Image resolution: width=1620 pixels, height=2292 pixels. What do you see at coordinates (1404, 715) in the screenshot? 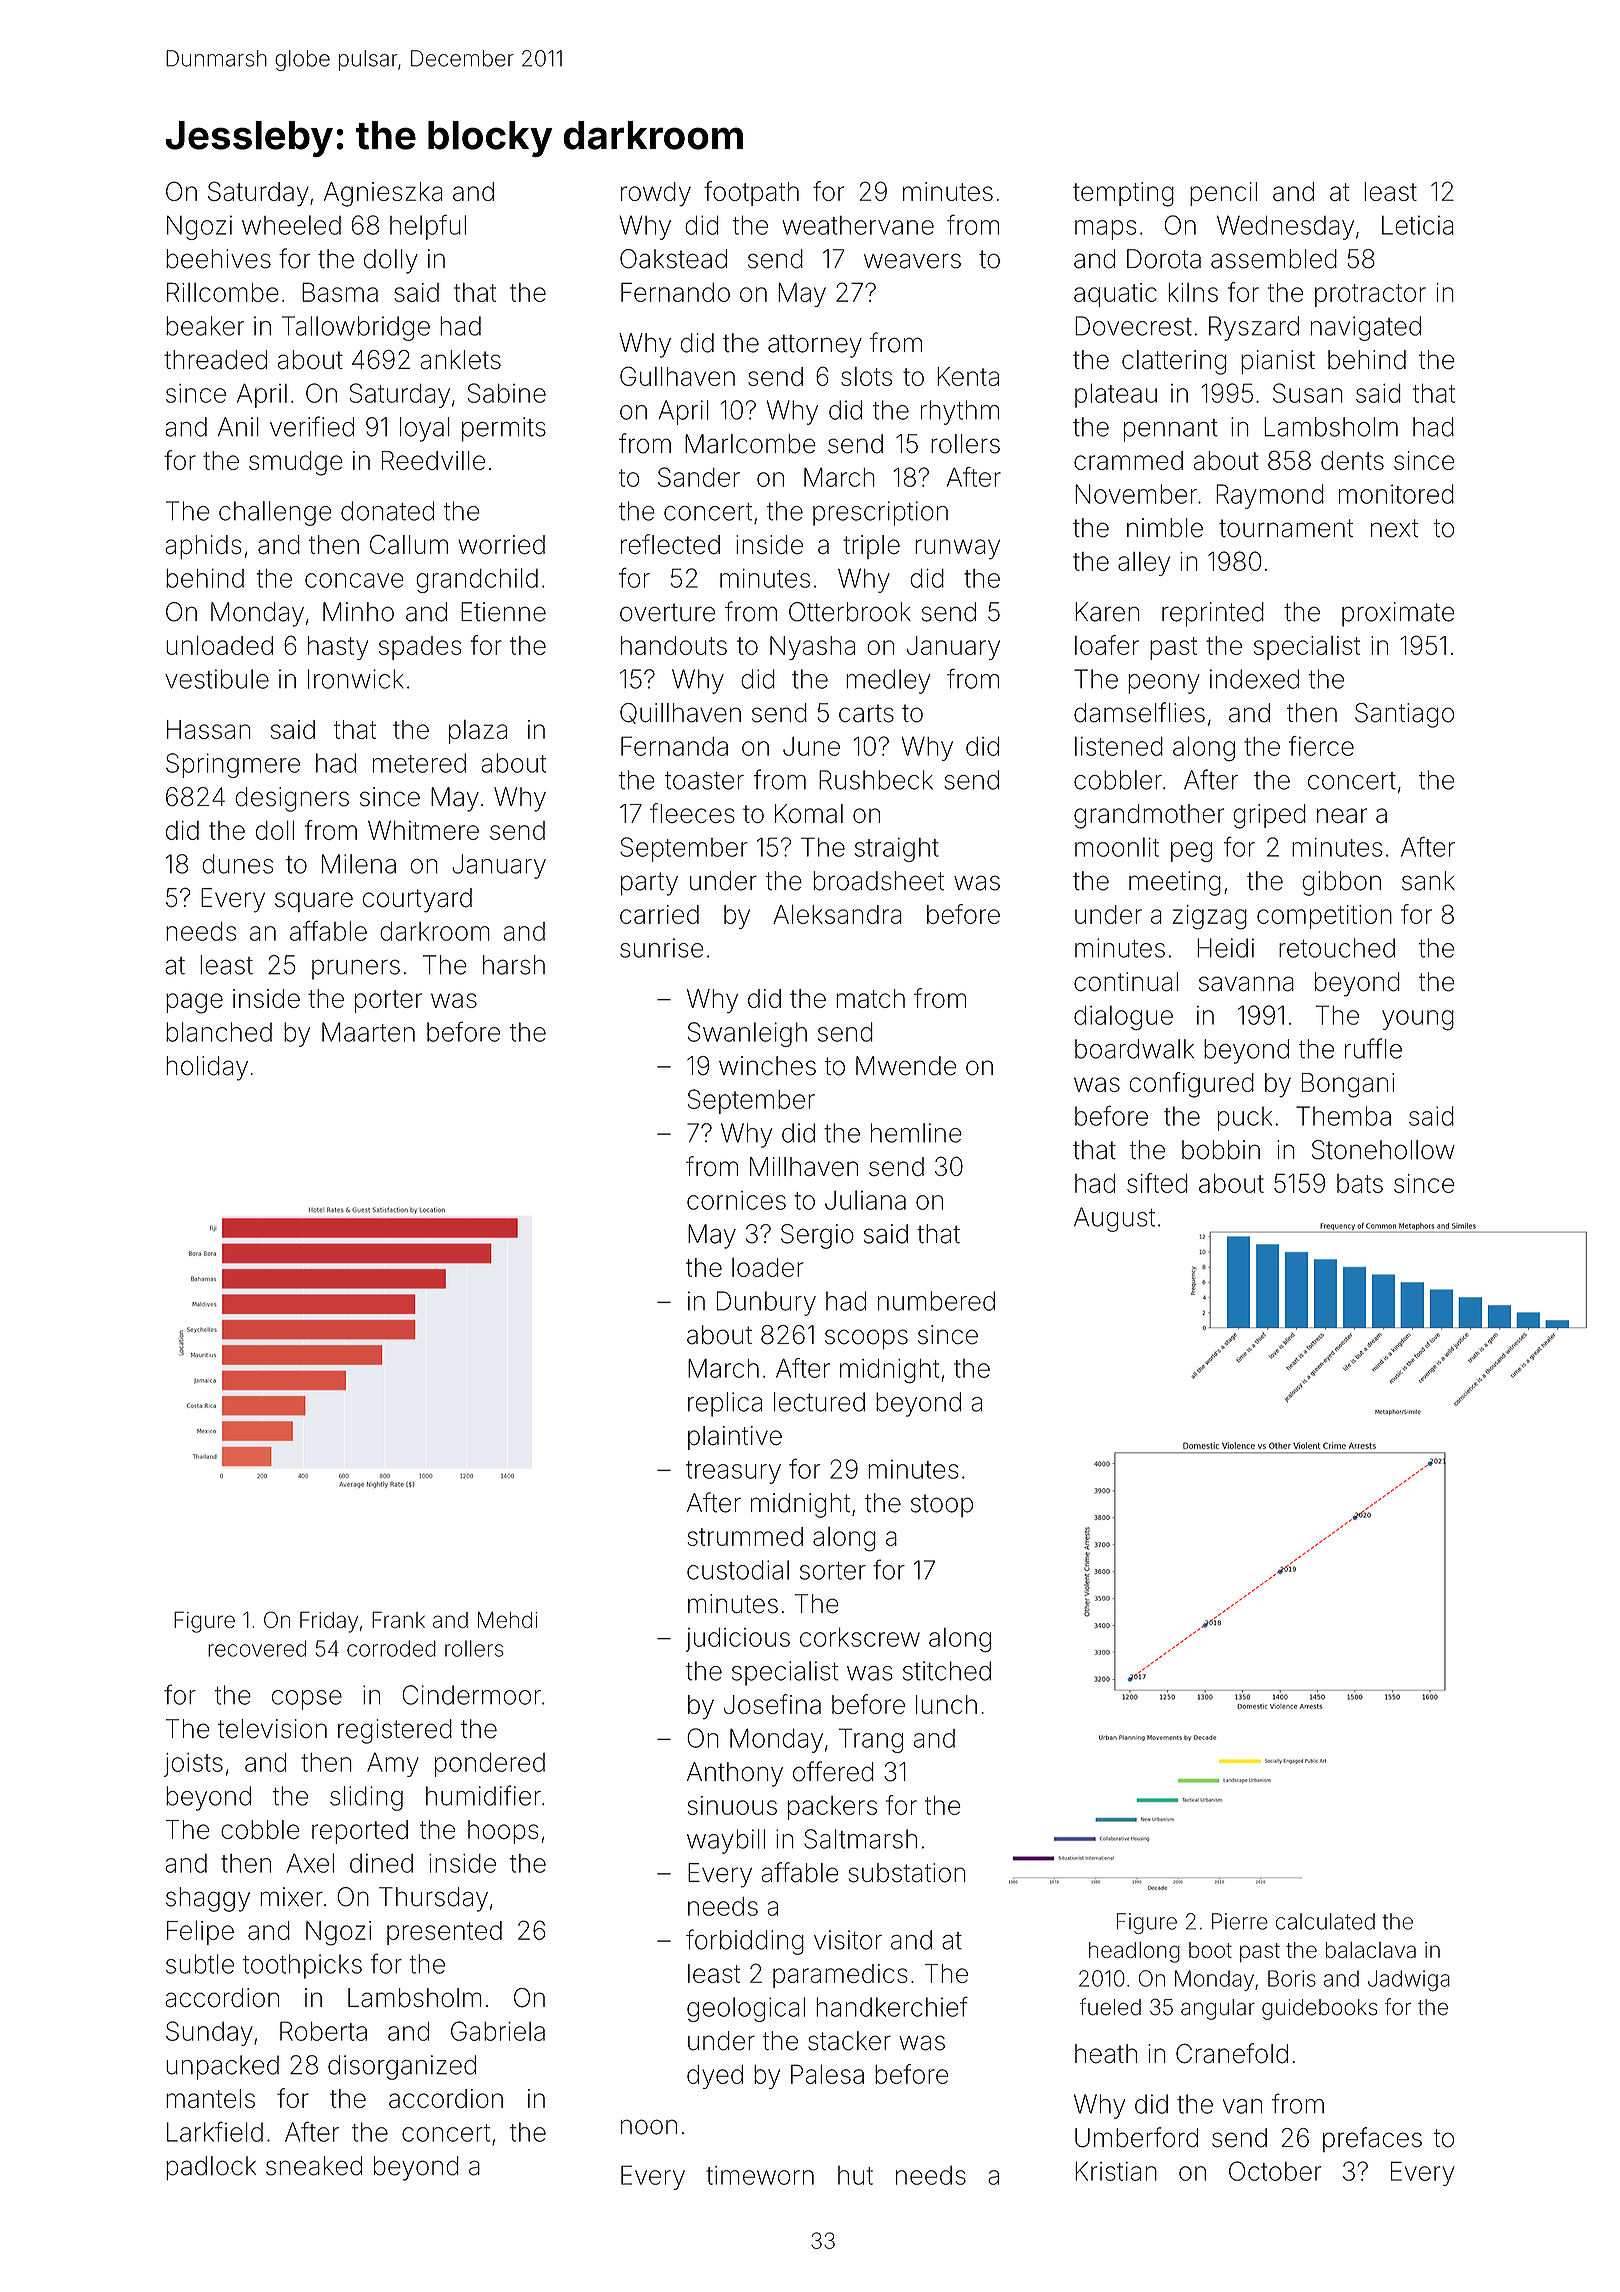
I see `Santiago` at bounding box center [1404, 715].
